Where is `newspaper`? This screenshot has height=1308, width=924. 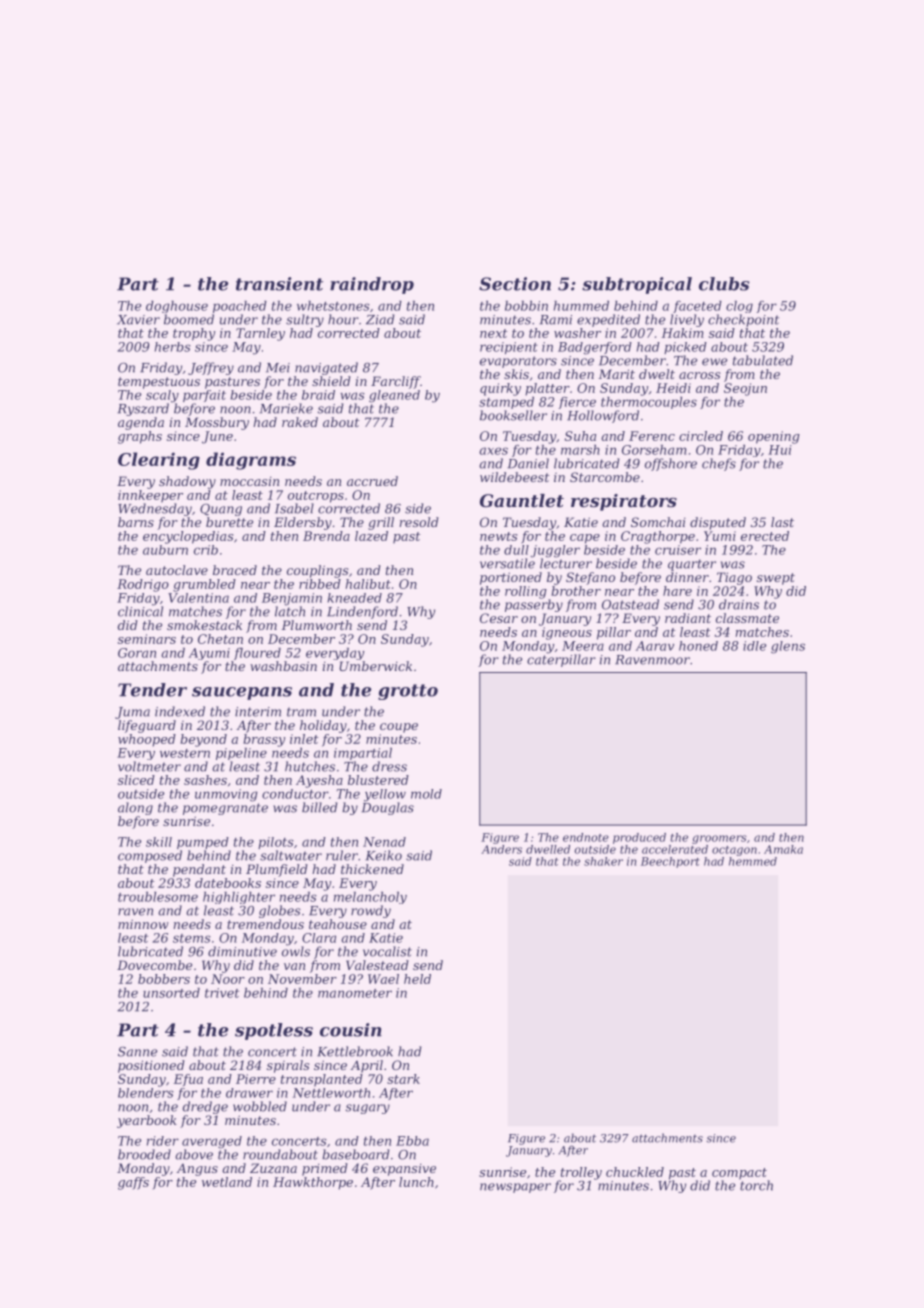 newspaper is located at coordinates (515, 1188).
